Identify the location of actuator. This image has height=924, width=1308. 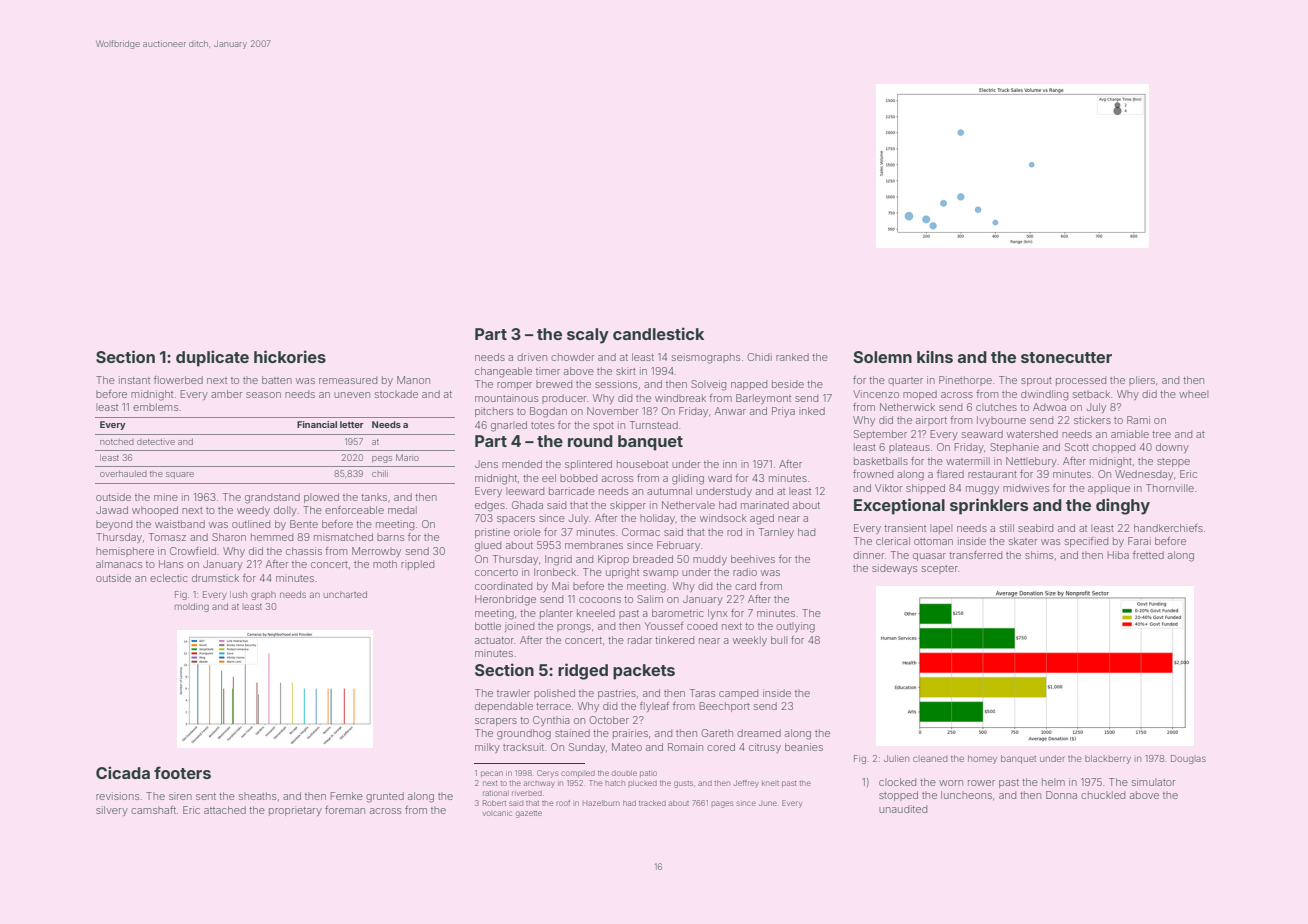
(494, 640).
